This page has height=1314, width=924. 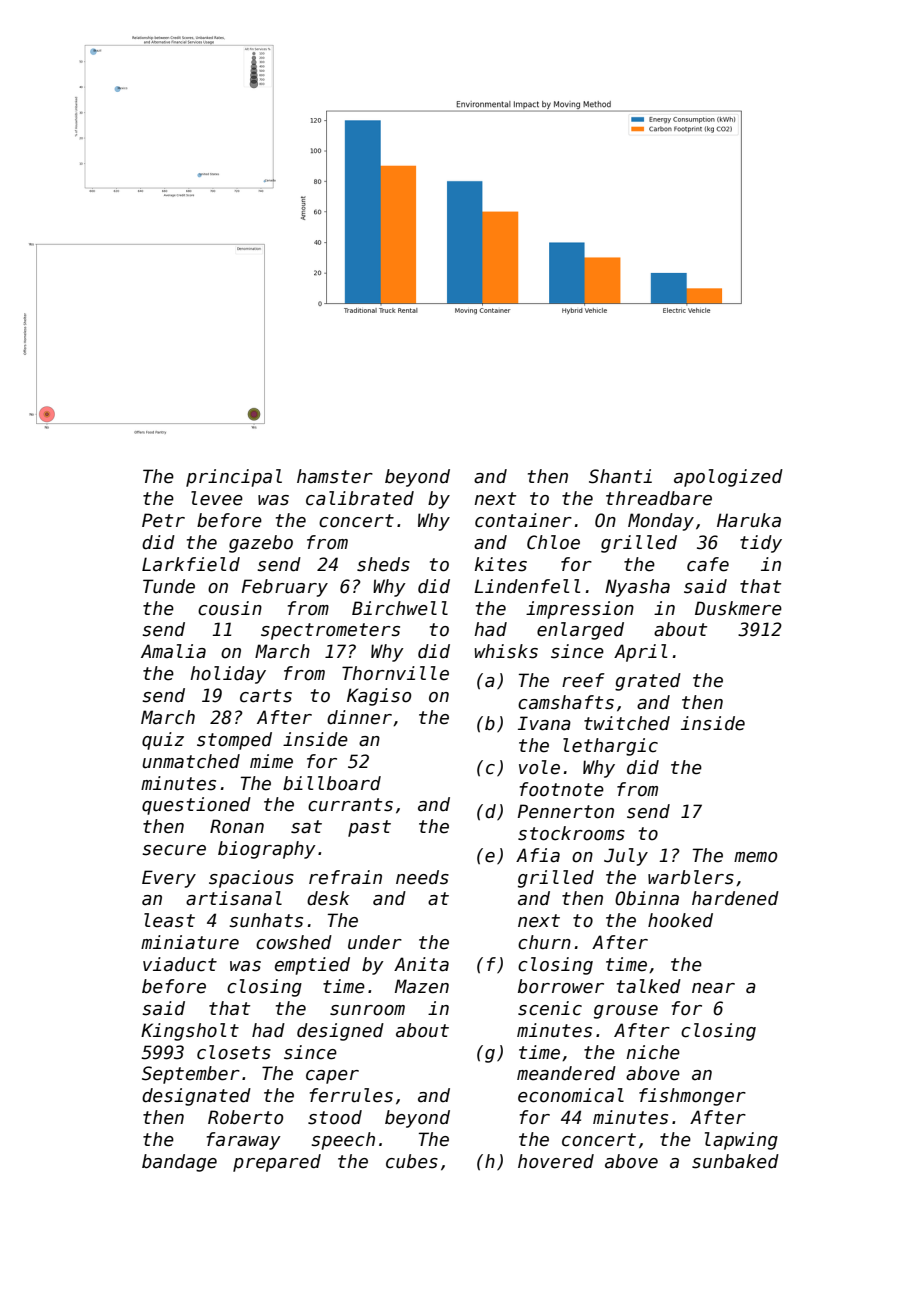 I want to click on memo, so click(x=755, y=857).
